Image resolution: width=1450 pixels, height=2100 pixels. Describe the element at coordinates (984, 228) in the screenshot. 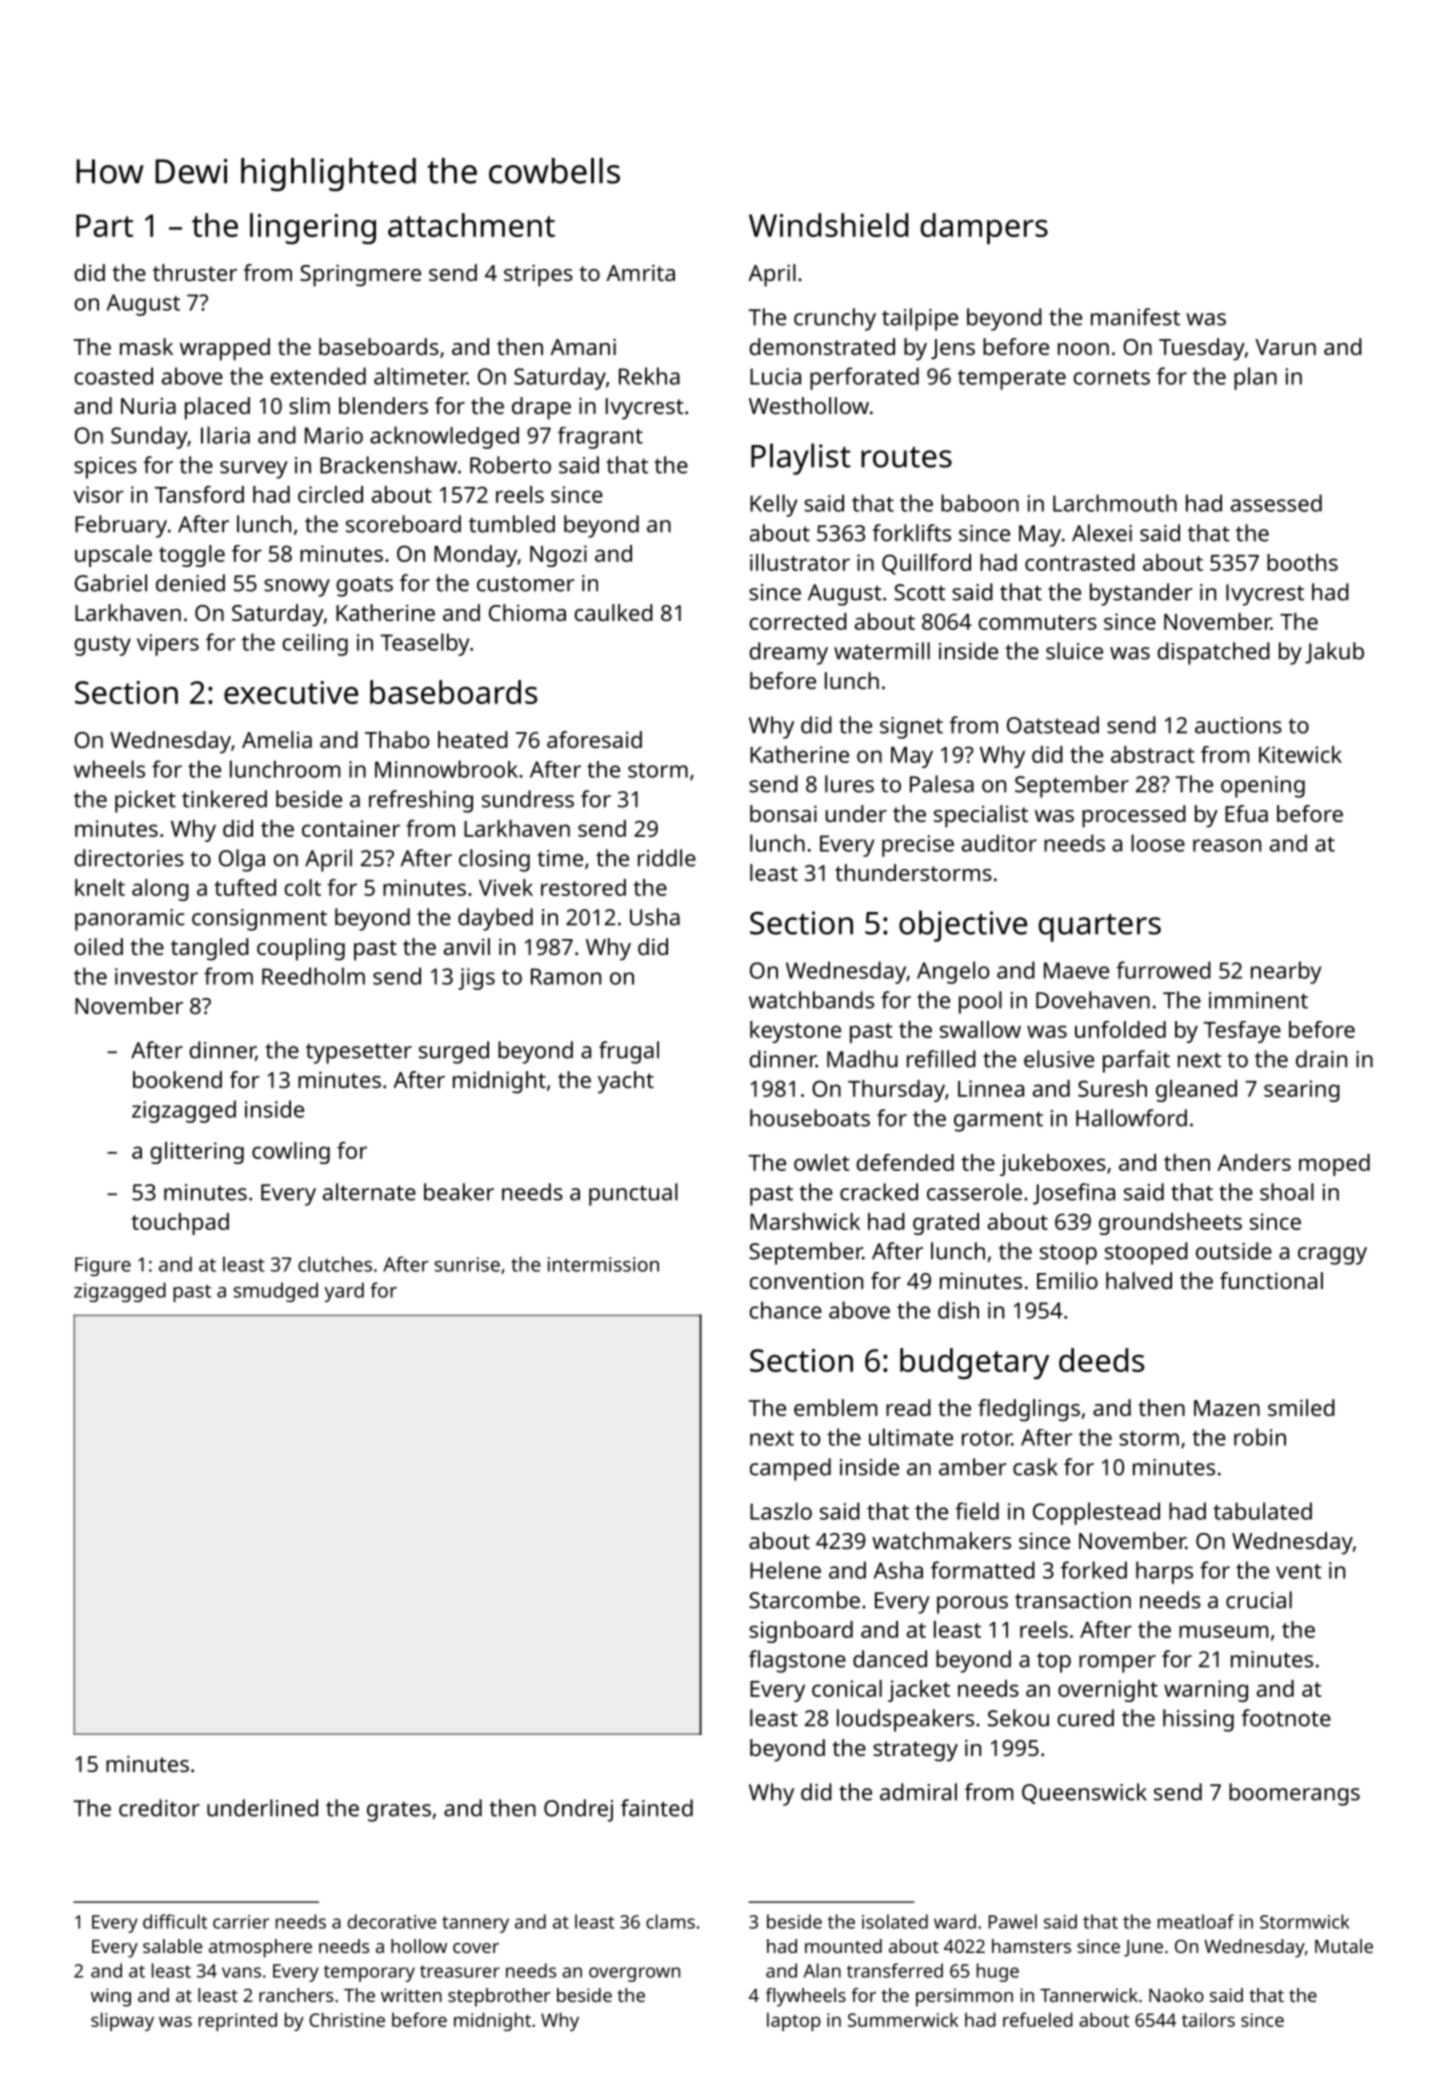

I see `dampers` at that location.
